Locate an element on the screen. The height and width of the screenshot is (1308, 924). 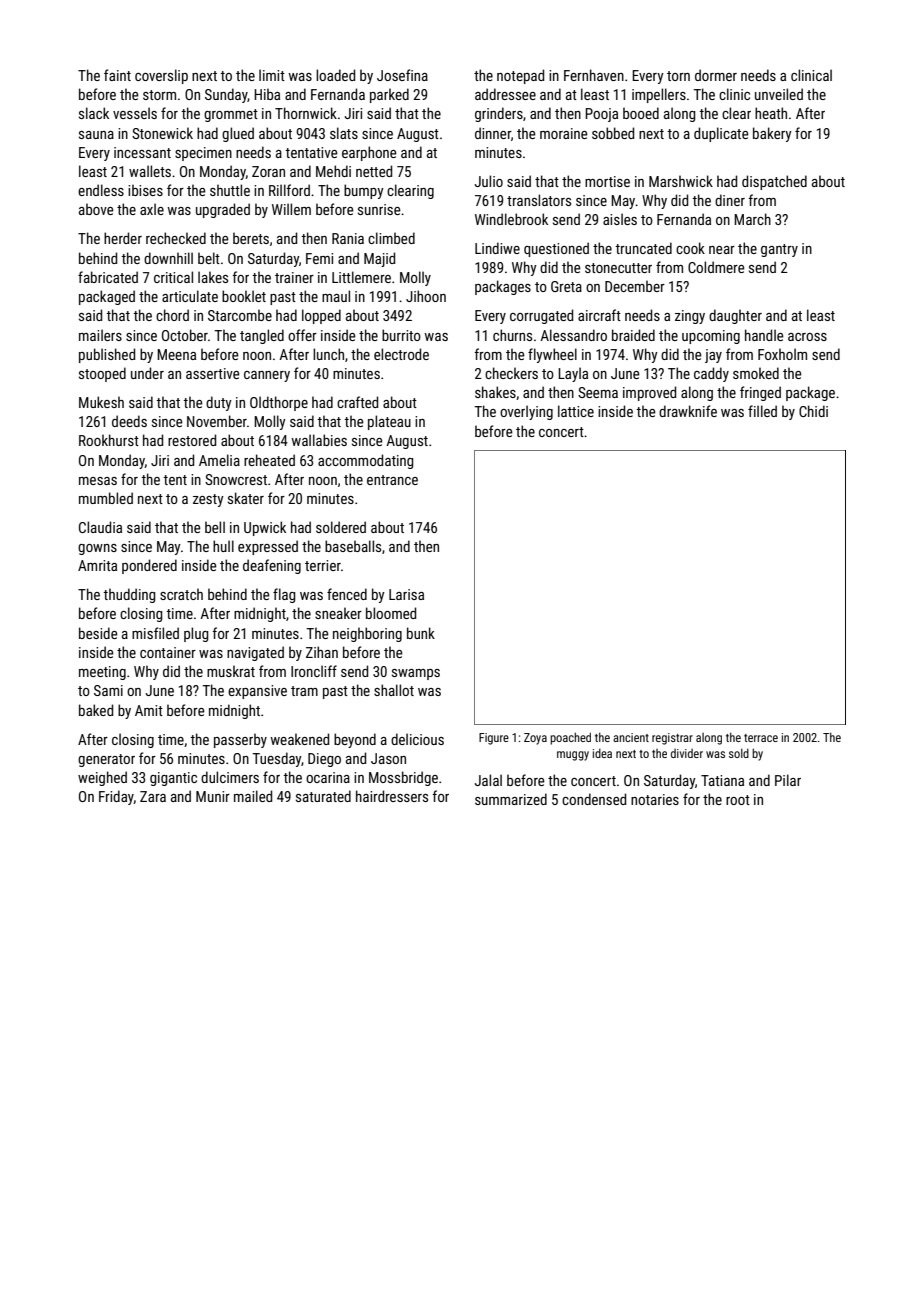
Larisa is located at coordinates (406, 594).
